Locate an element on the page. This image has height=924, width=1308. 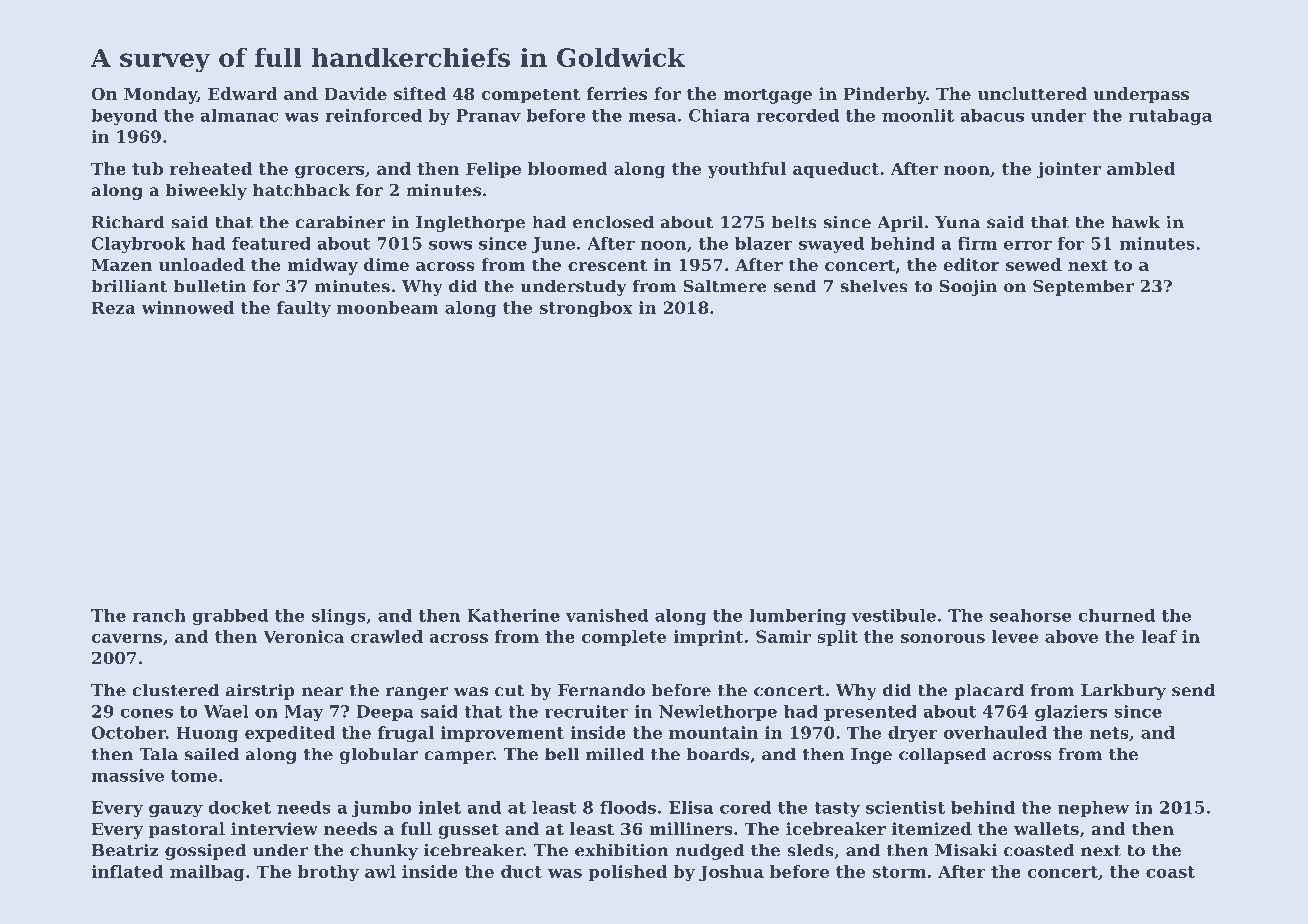
jumbo is located at coordinates (382, 809).
